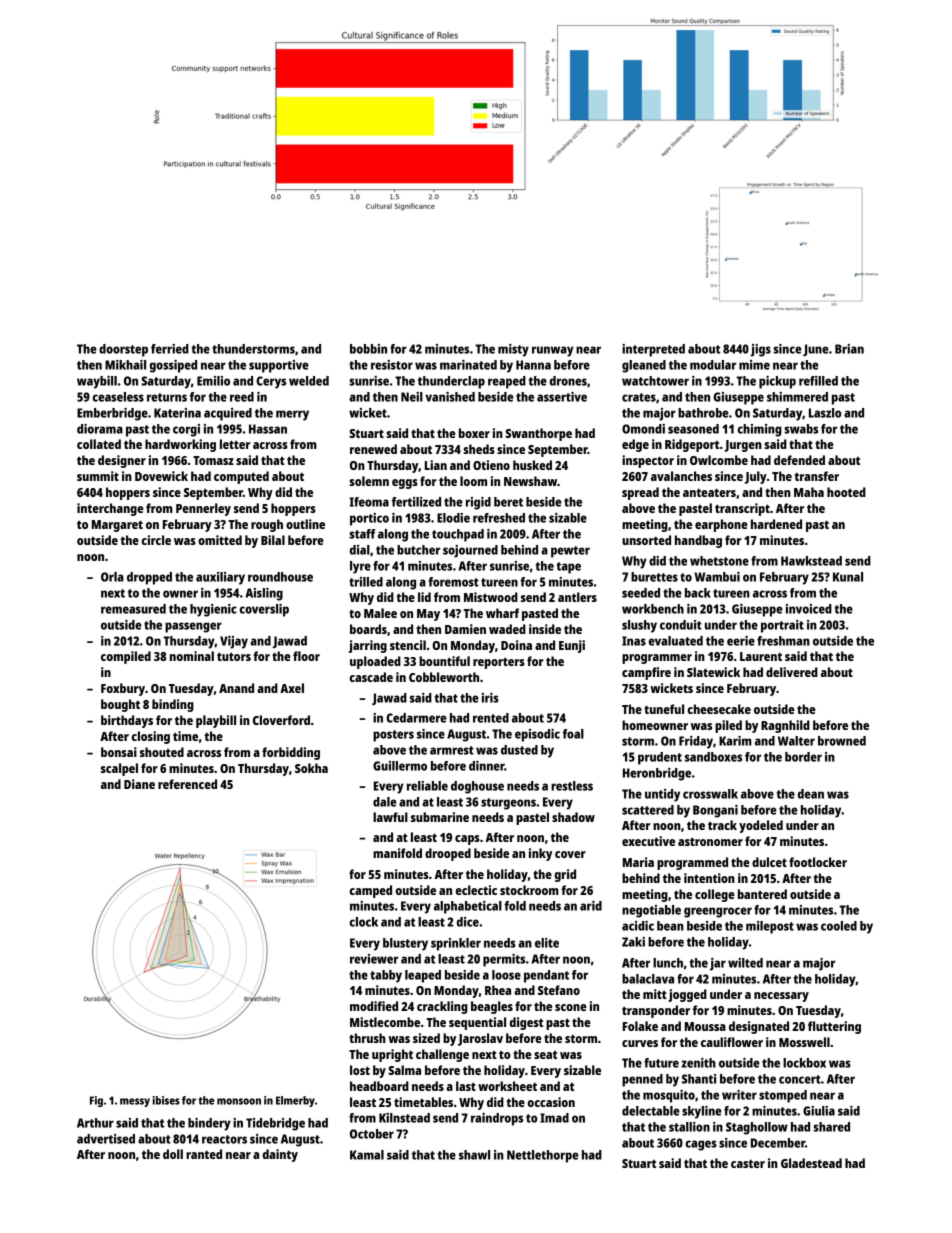  What do you see at coordinates (834, 1027) in the image?
I see `fluttering` at bounding box center [834, 1027].
